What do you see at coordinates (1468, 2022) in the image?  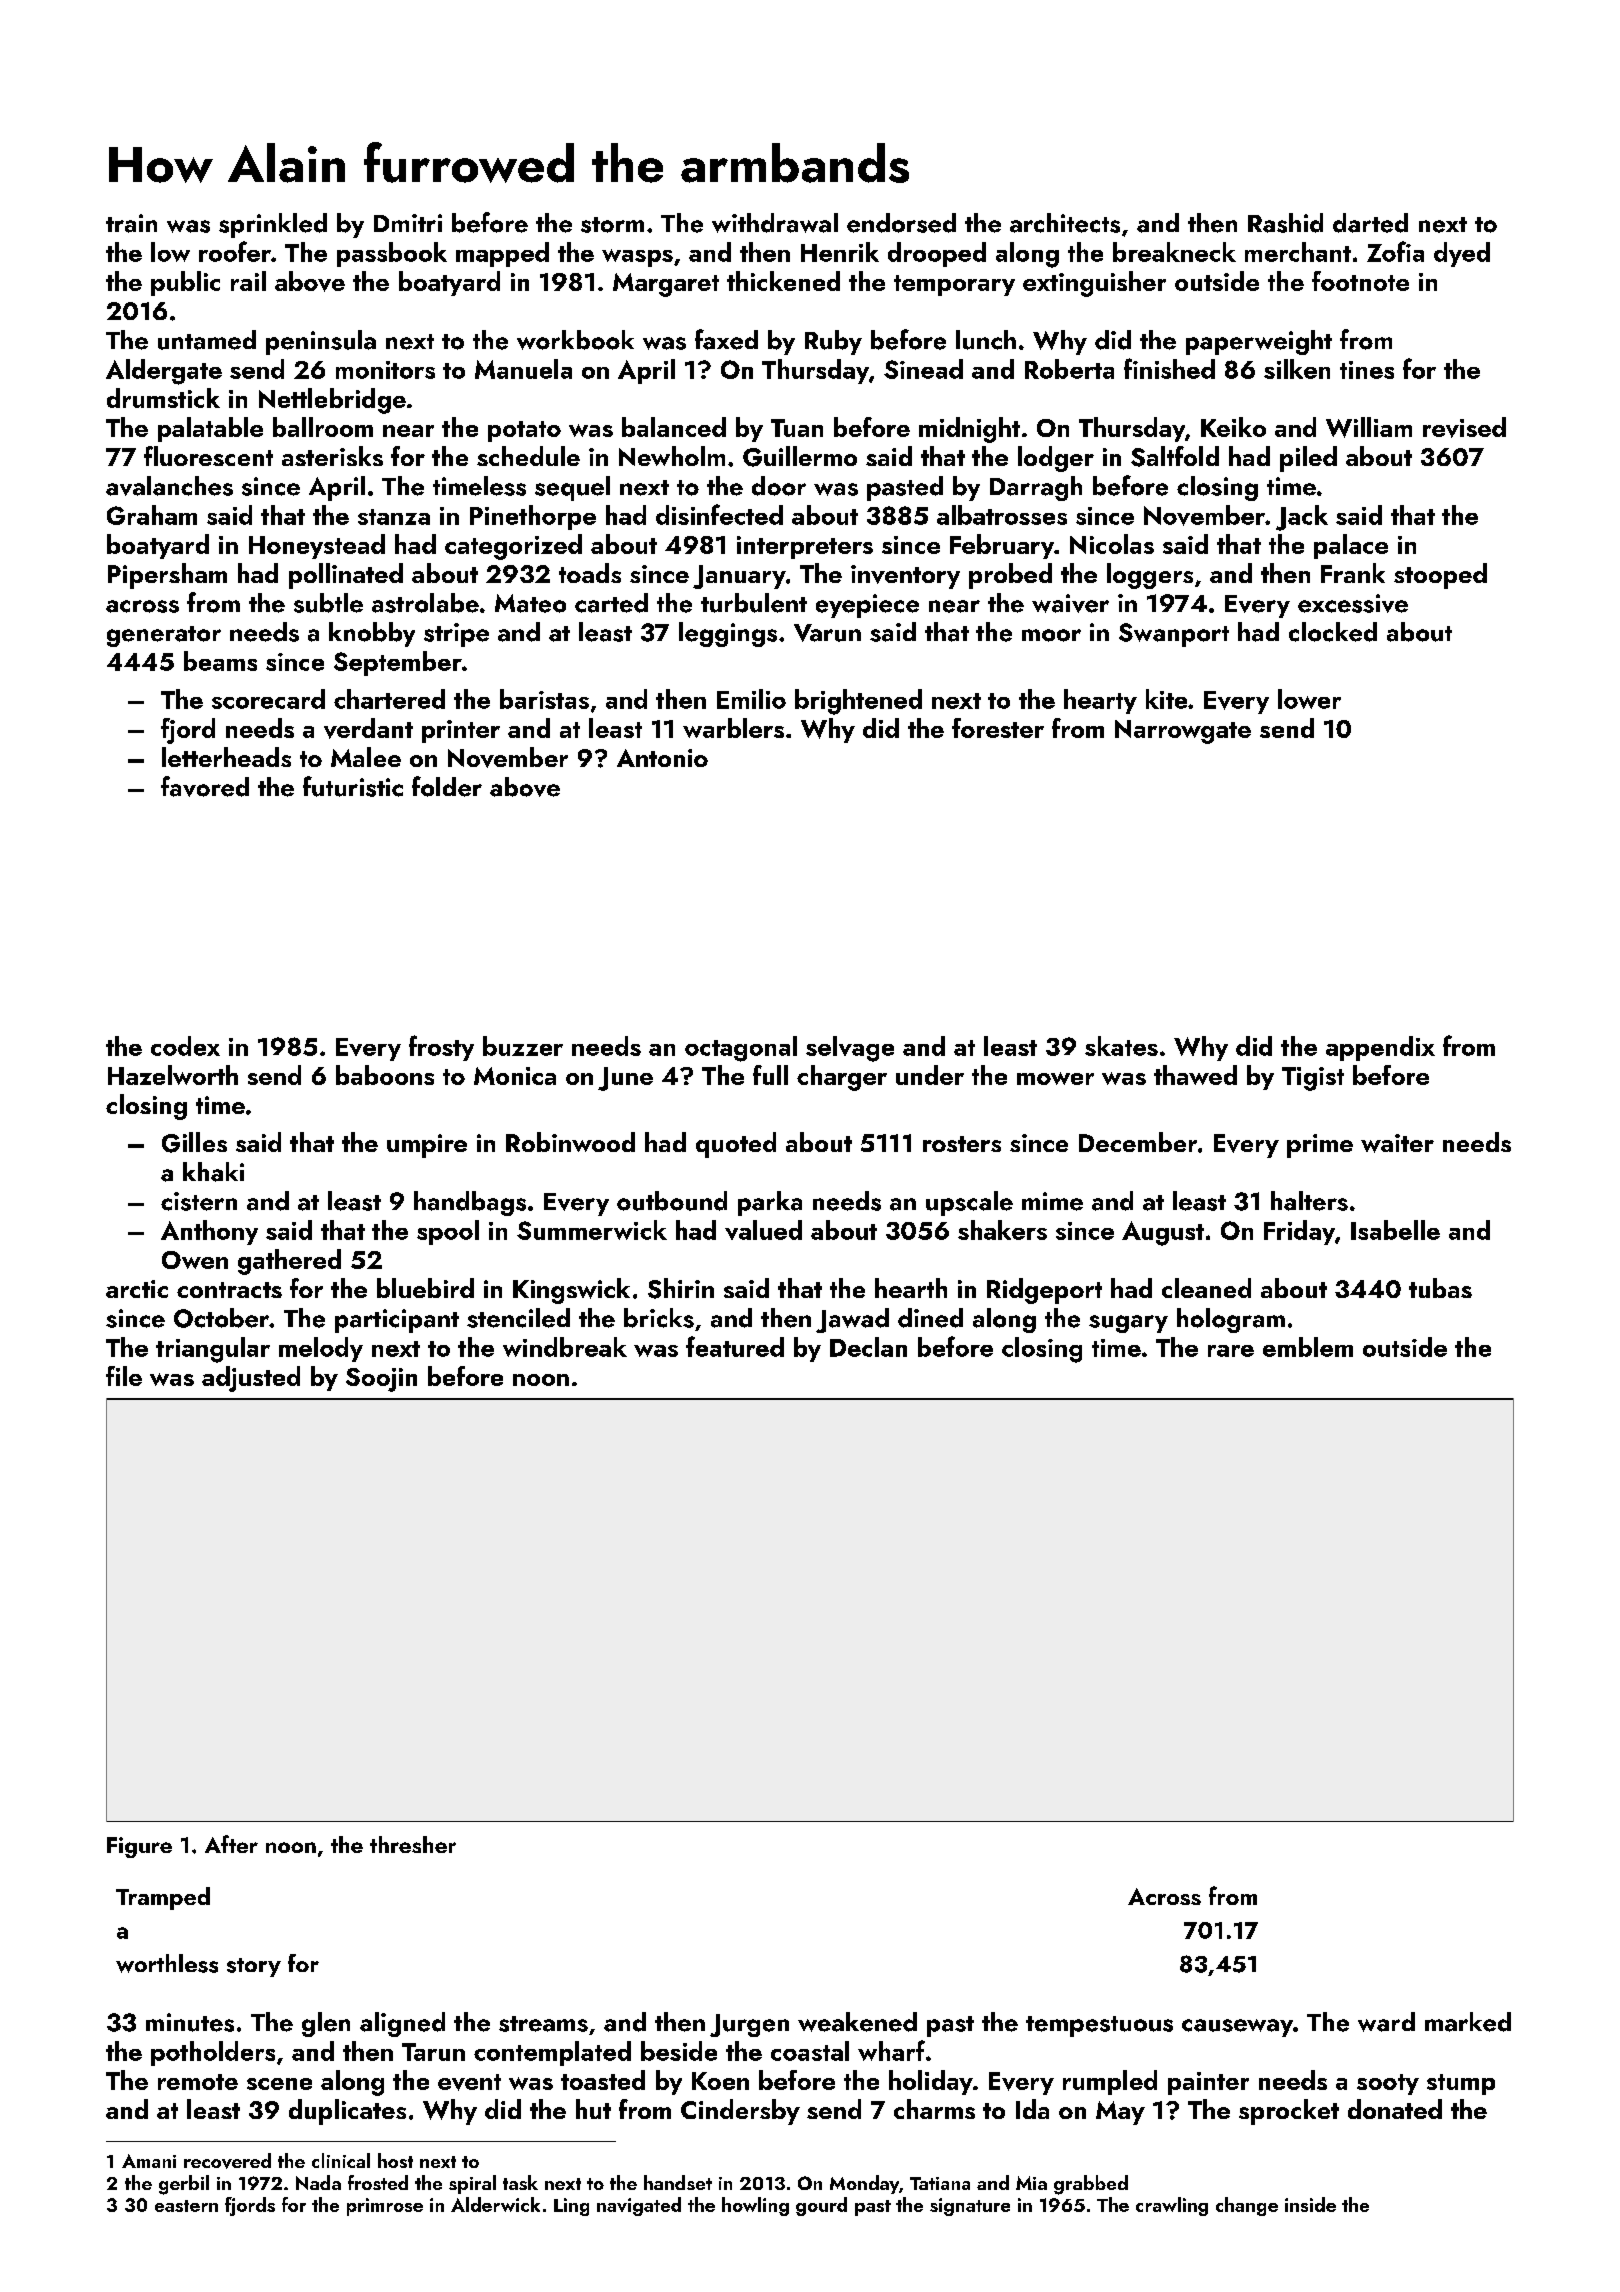 I see `marked` at bounding box center [1468, 2022].
